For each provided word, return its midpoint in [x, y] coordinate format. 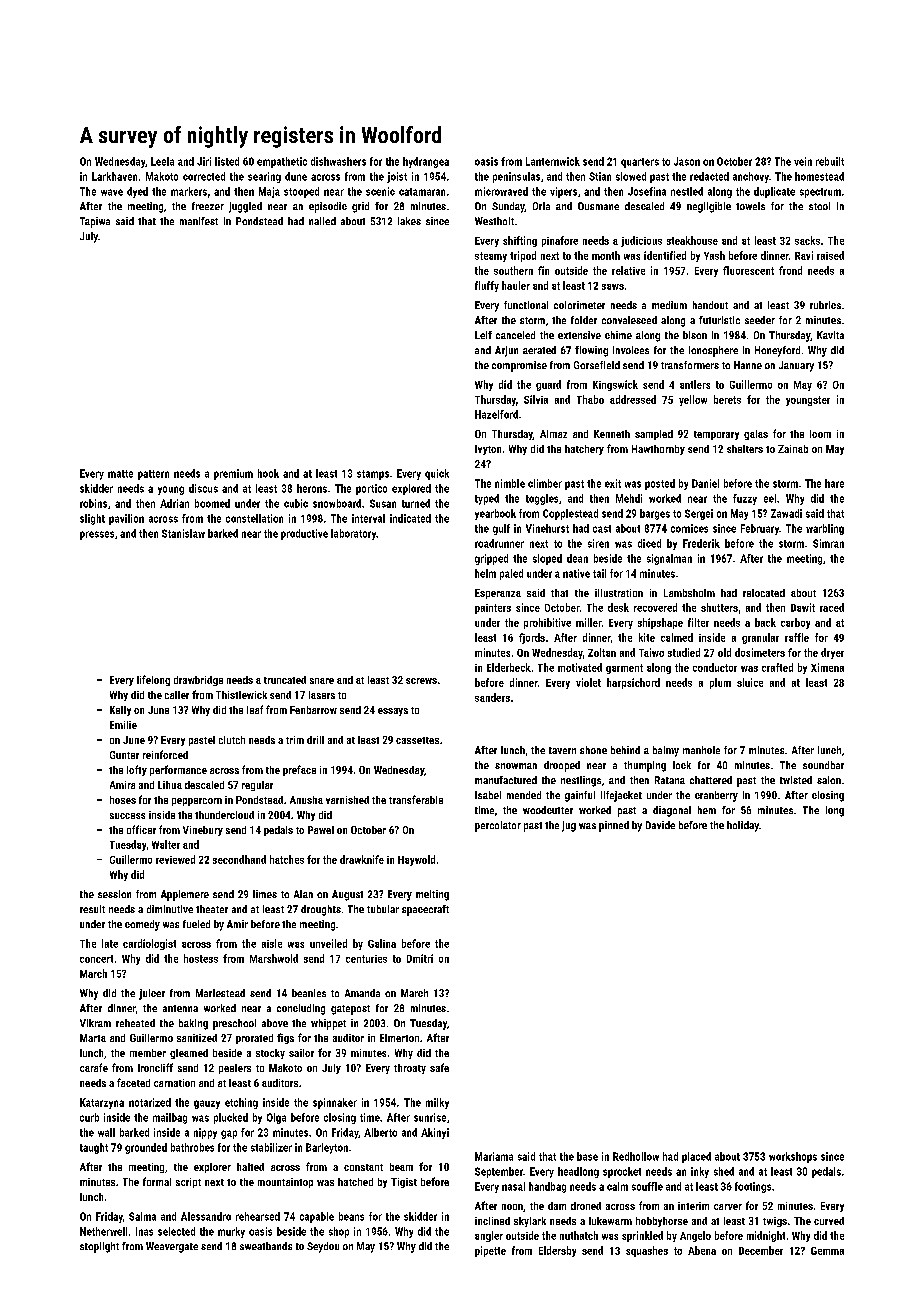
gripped [491, 559]
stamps [373, 475]
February [760, 529]
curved [829, 1221]
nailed [322, 221]
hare [834, 483]
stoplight [99, 1247]
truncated [285, 680]
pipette [490, 1251]
